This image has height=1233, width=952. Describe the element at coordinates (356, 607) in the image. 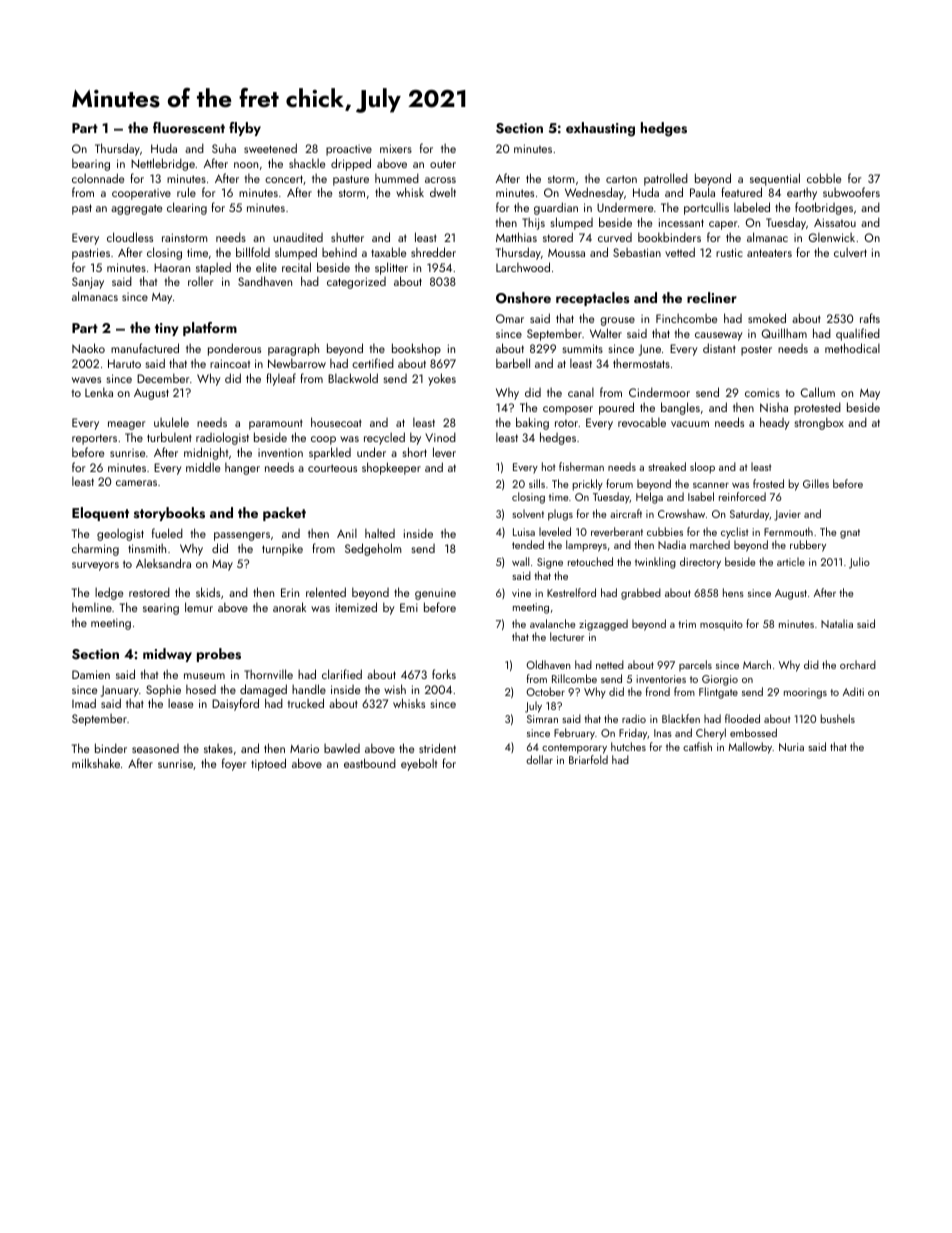

I see `itemized` at that location.
